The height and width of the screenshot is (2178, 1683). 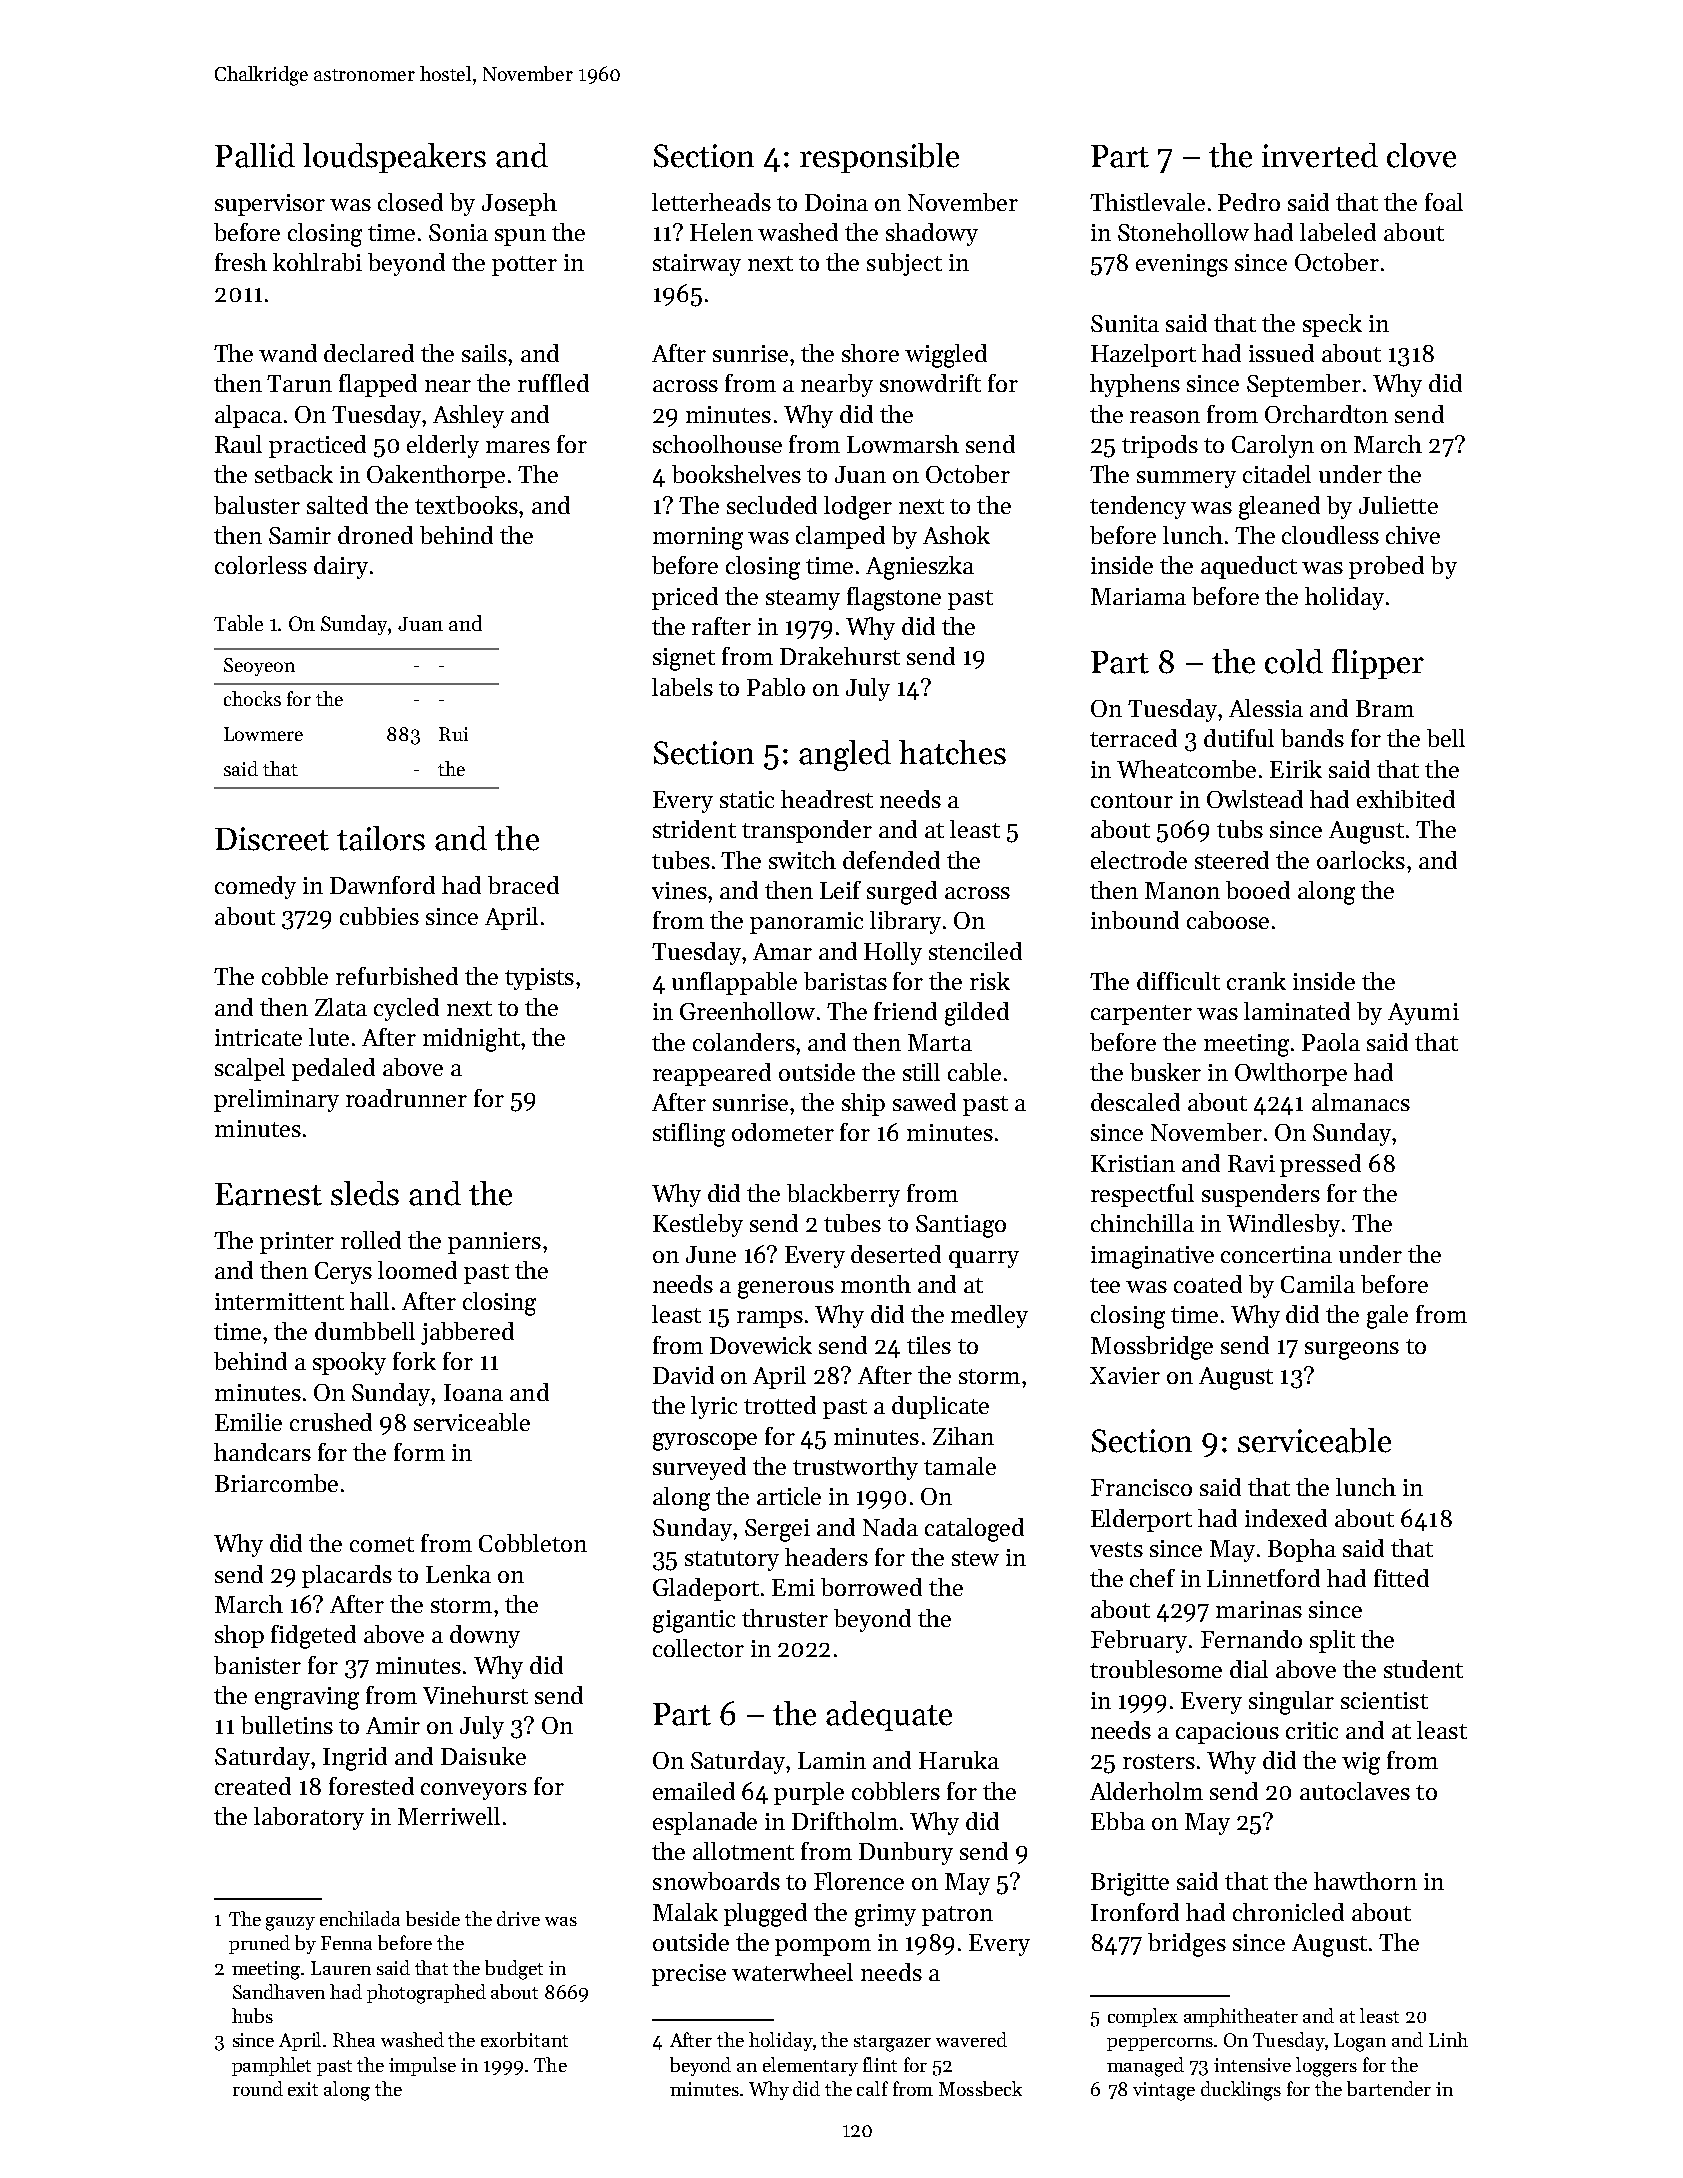 I want to click on Merriwell, so click(x=449, y=1816).
